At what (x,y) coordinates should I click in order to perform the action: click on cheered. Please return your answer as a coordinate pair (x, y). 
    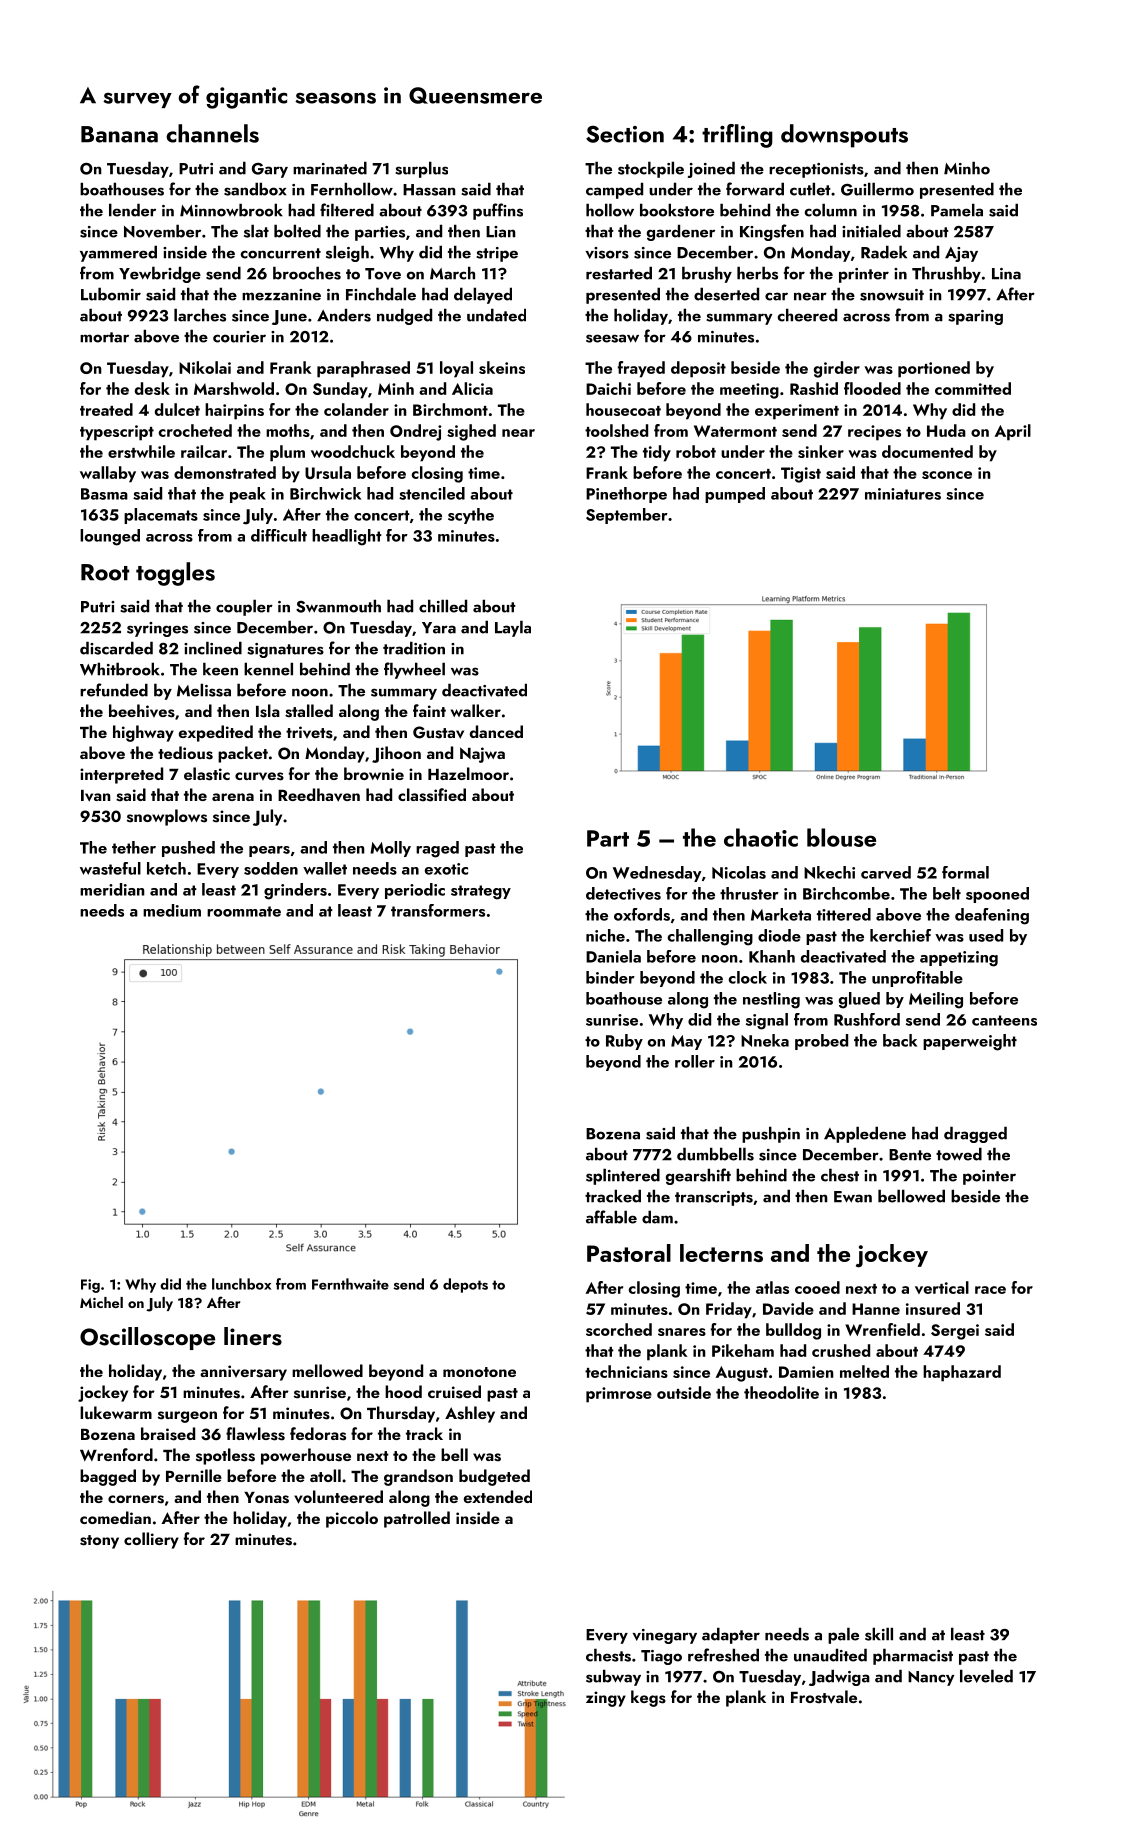
    Looking at the image, I should click on (807, 315).
